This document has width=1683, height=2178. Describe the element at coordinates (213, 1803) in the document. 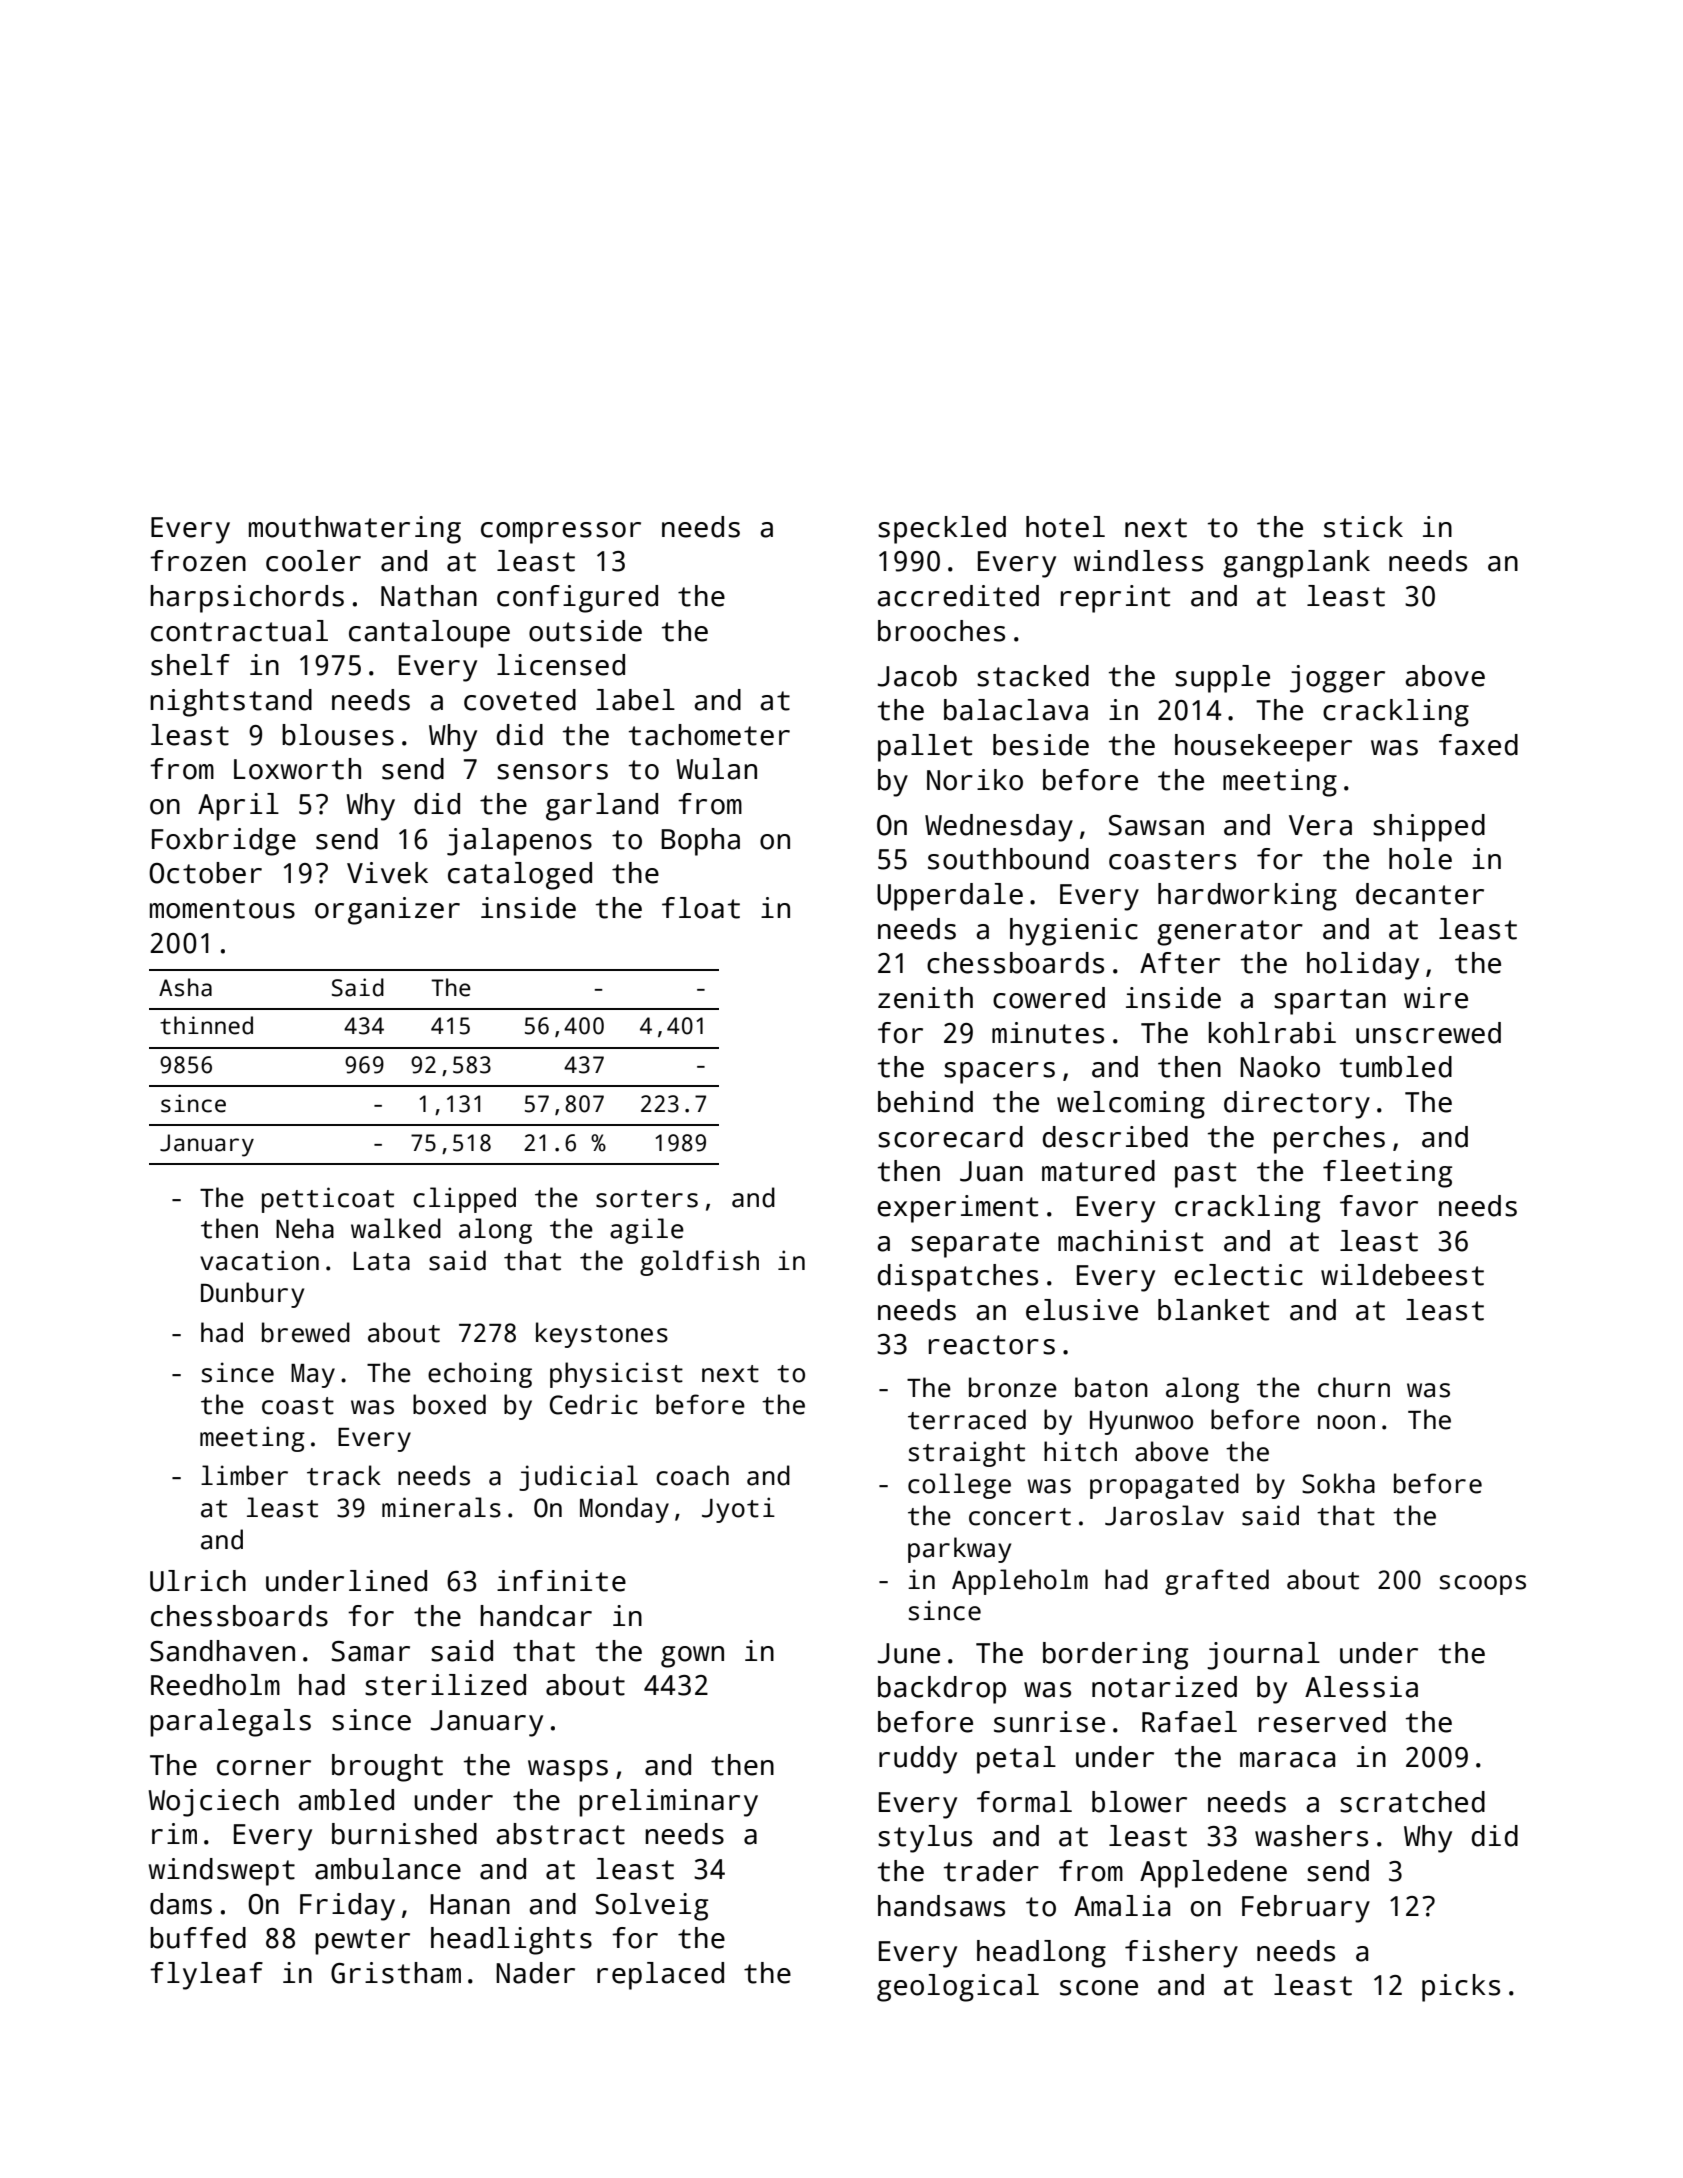

I see `Wojciech` at that location.
